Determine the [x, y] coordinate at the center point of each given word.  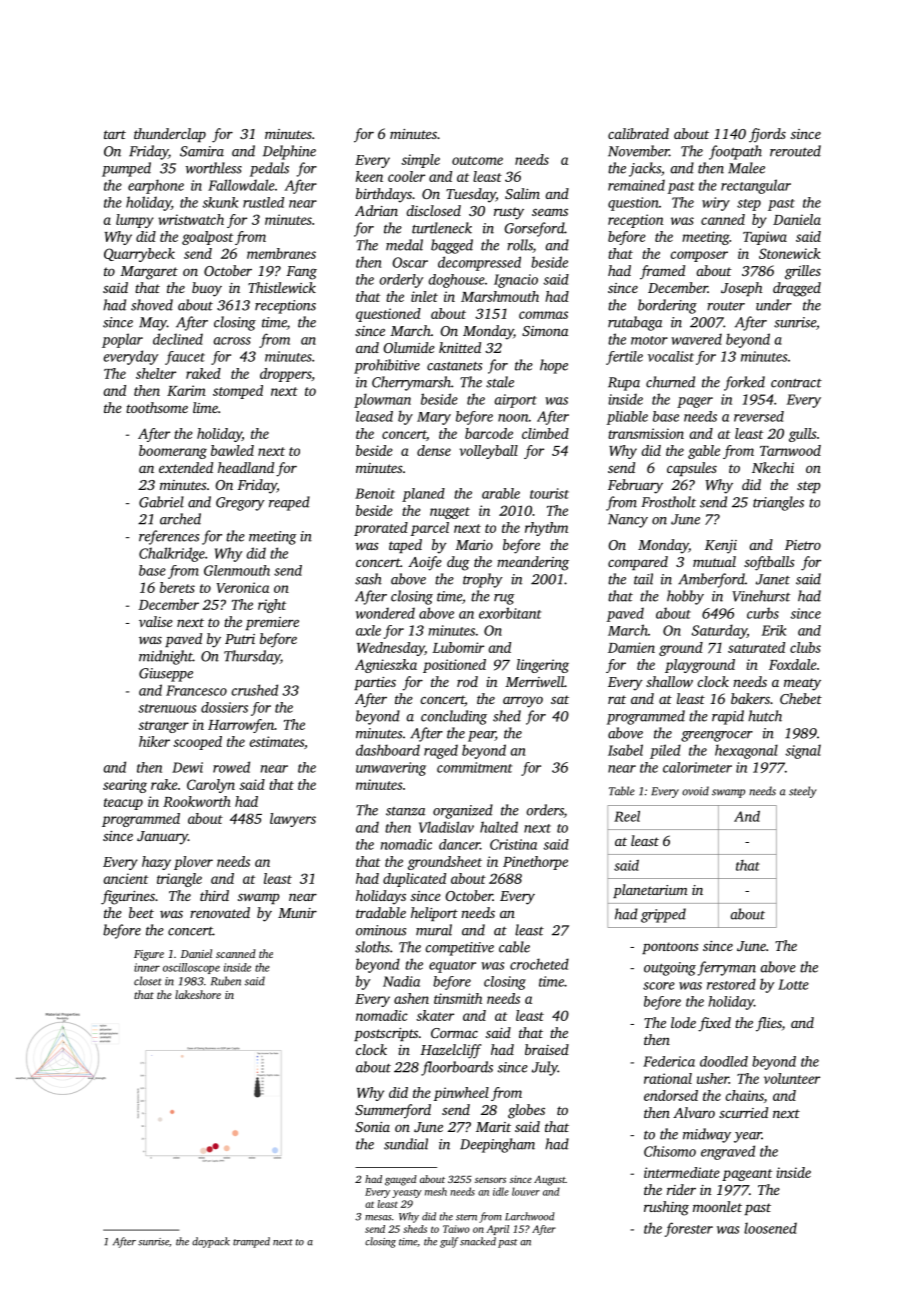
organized [463, 811]
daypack [211, 1242]
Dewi [187, 767]
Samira [202, 151]
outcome [477, 160]
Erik [774, 630]
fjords [767, 135]
